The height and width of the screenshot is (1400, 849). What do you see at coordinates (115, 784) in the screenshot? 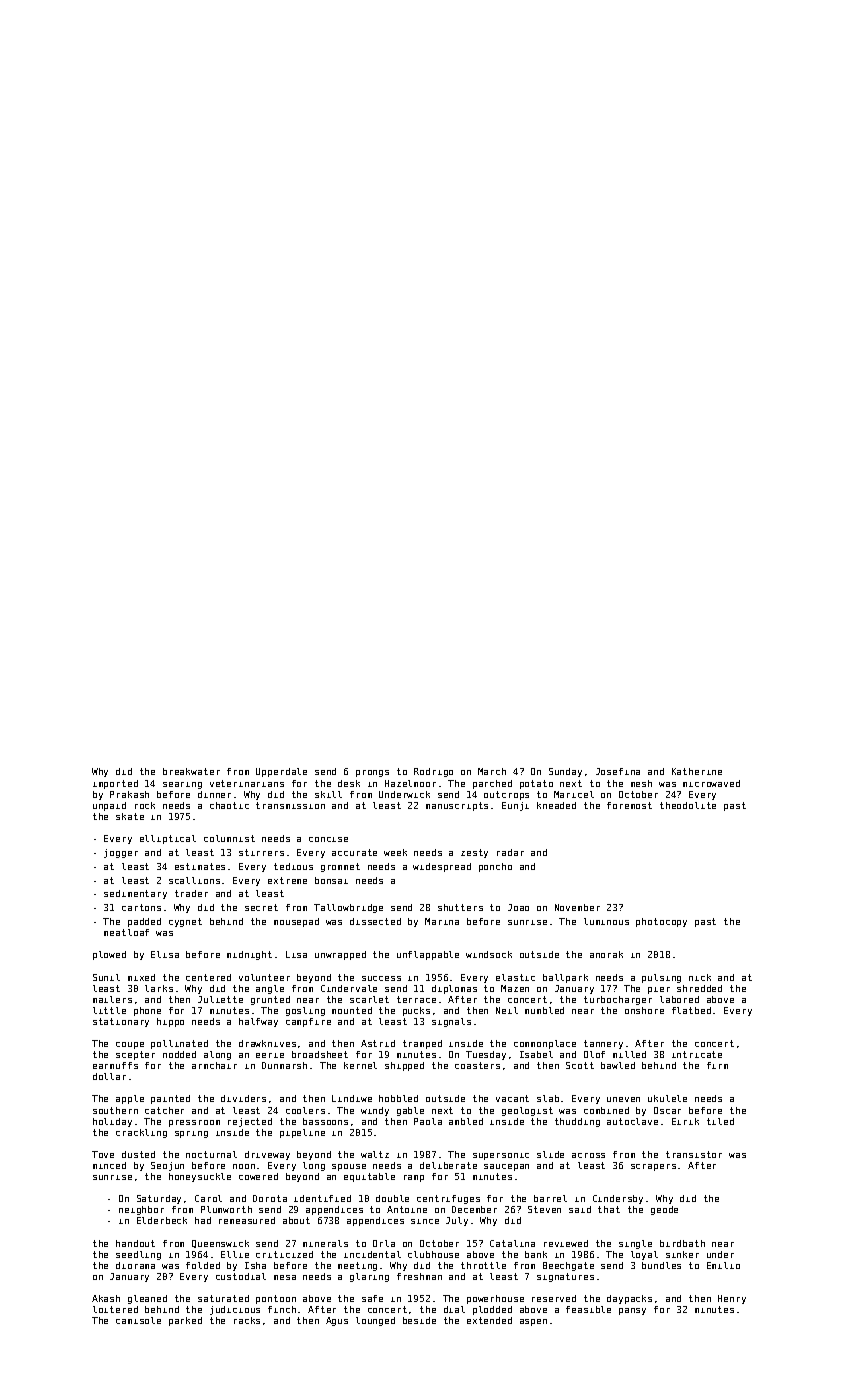
I see `imported` at bounding box center [115, 784].
